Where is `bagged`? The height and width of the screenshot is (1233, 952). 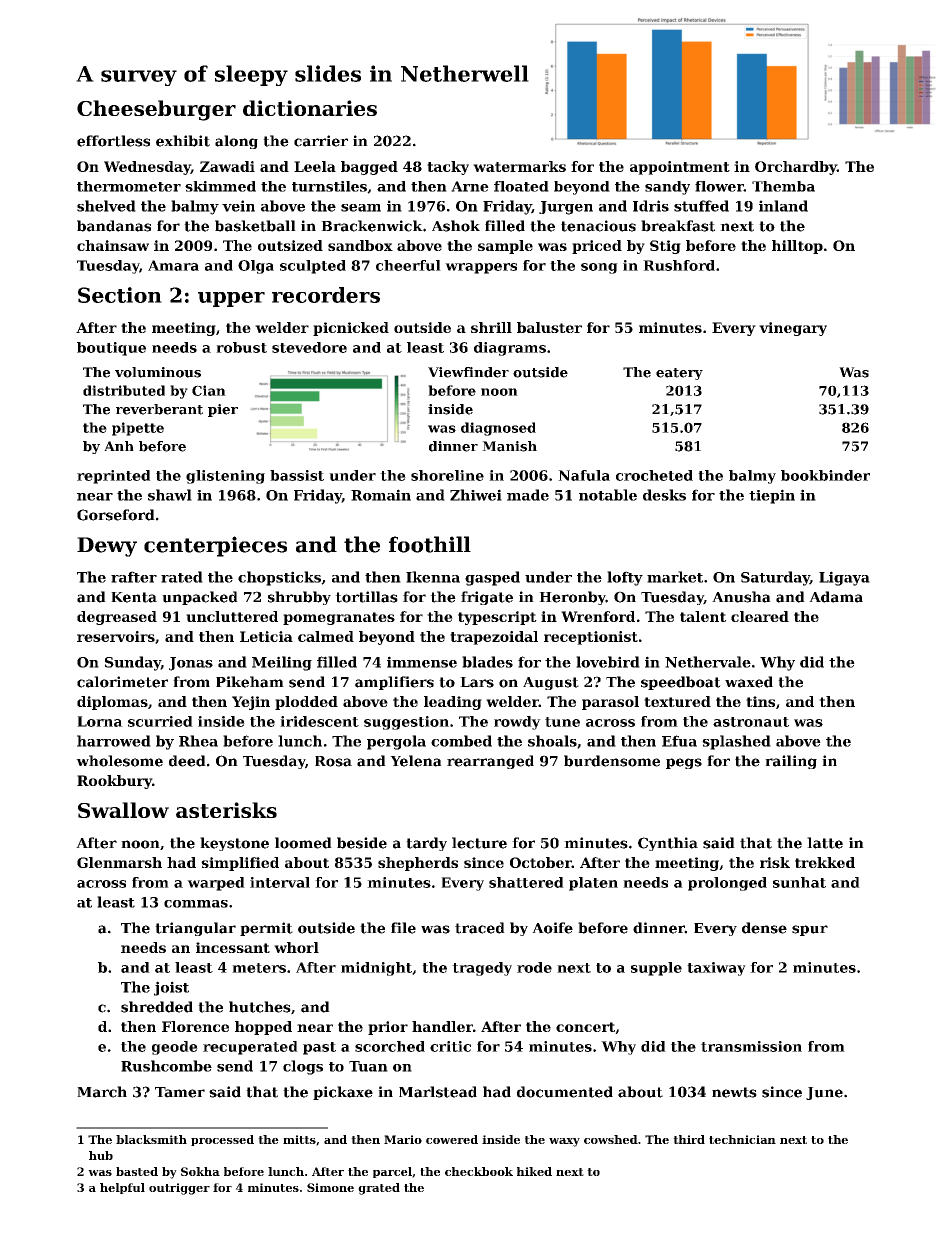
bagged is located at coordinates (369, 168).
